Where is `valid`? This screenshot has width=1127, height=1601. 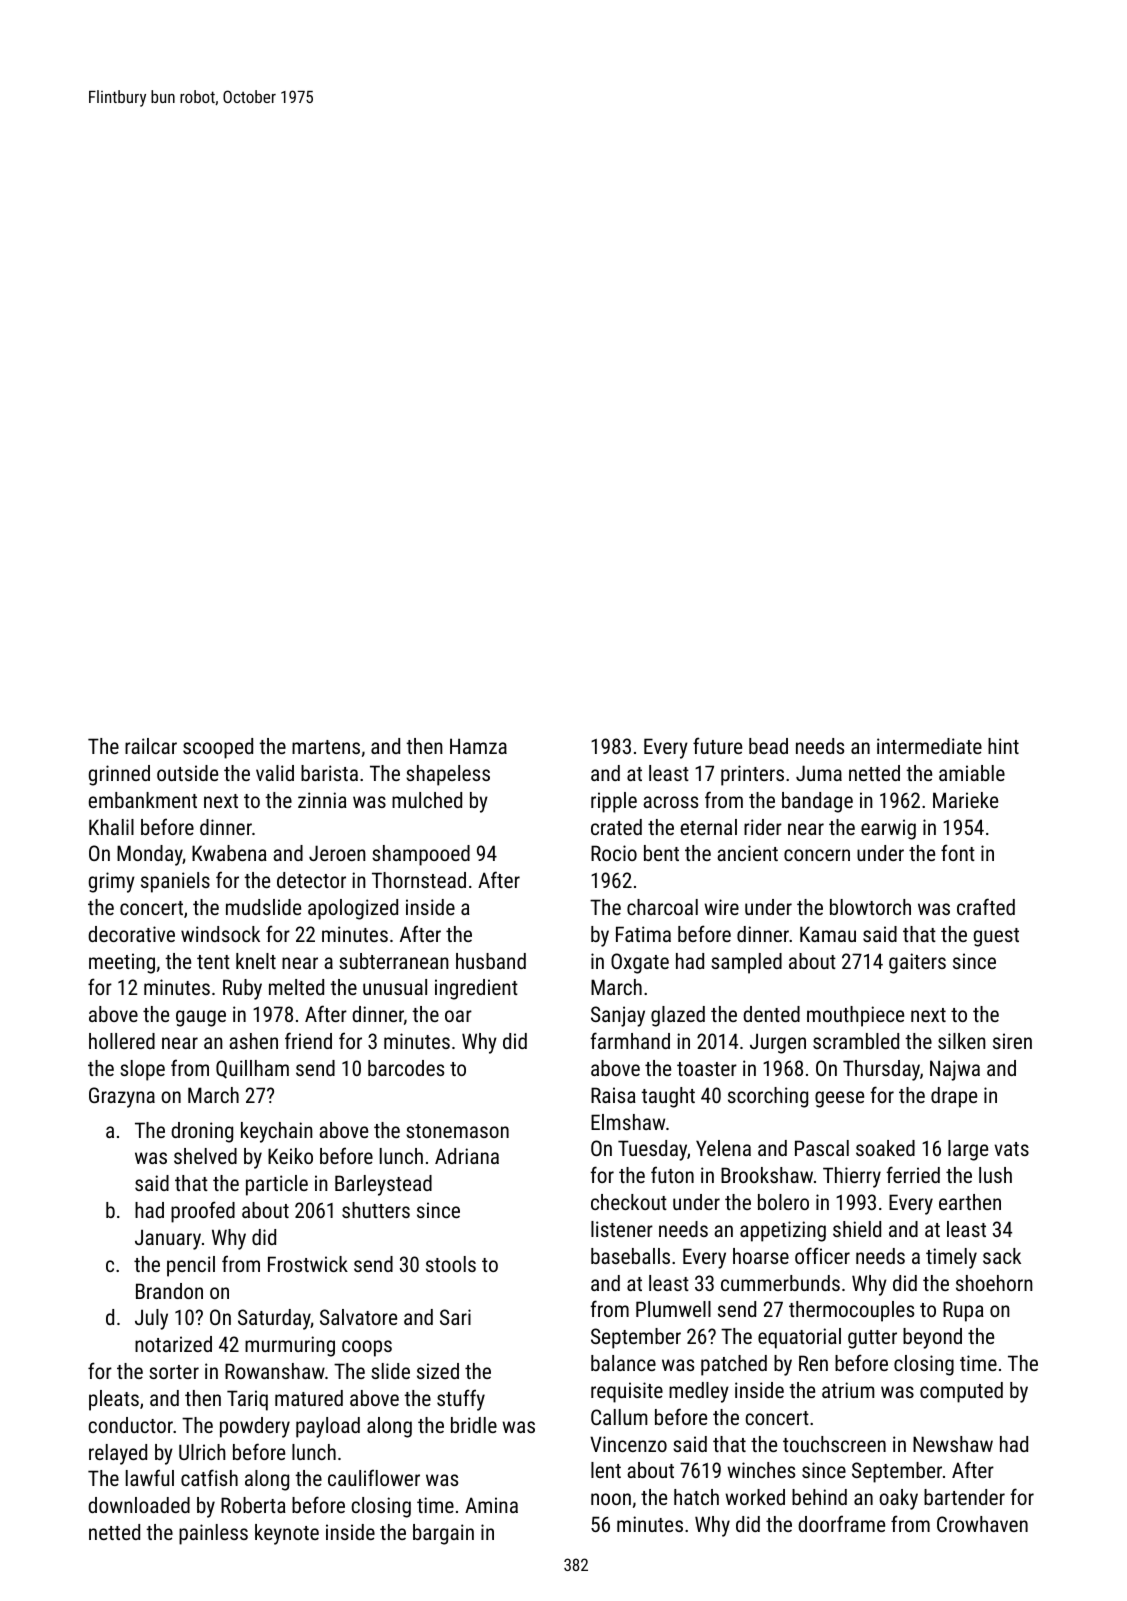
valid is located at coordinates (275, 773).
